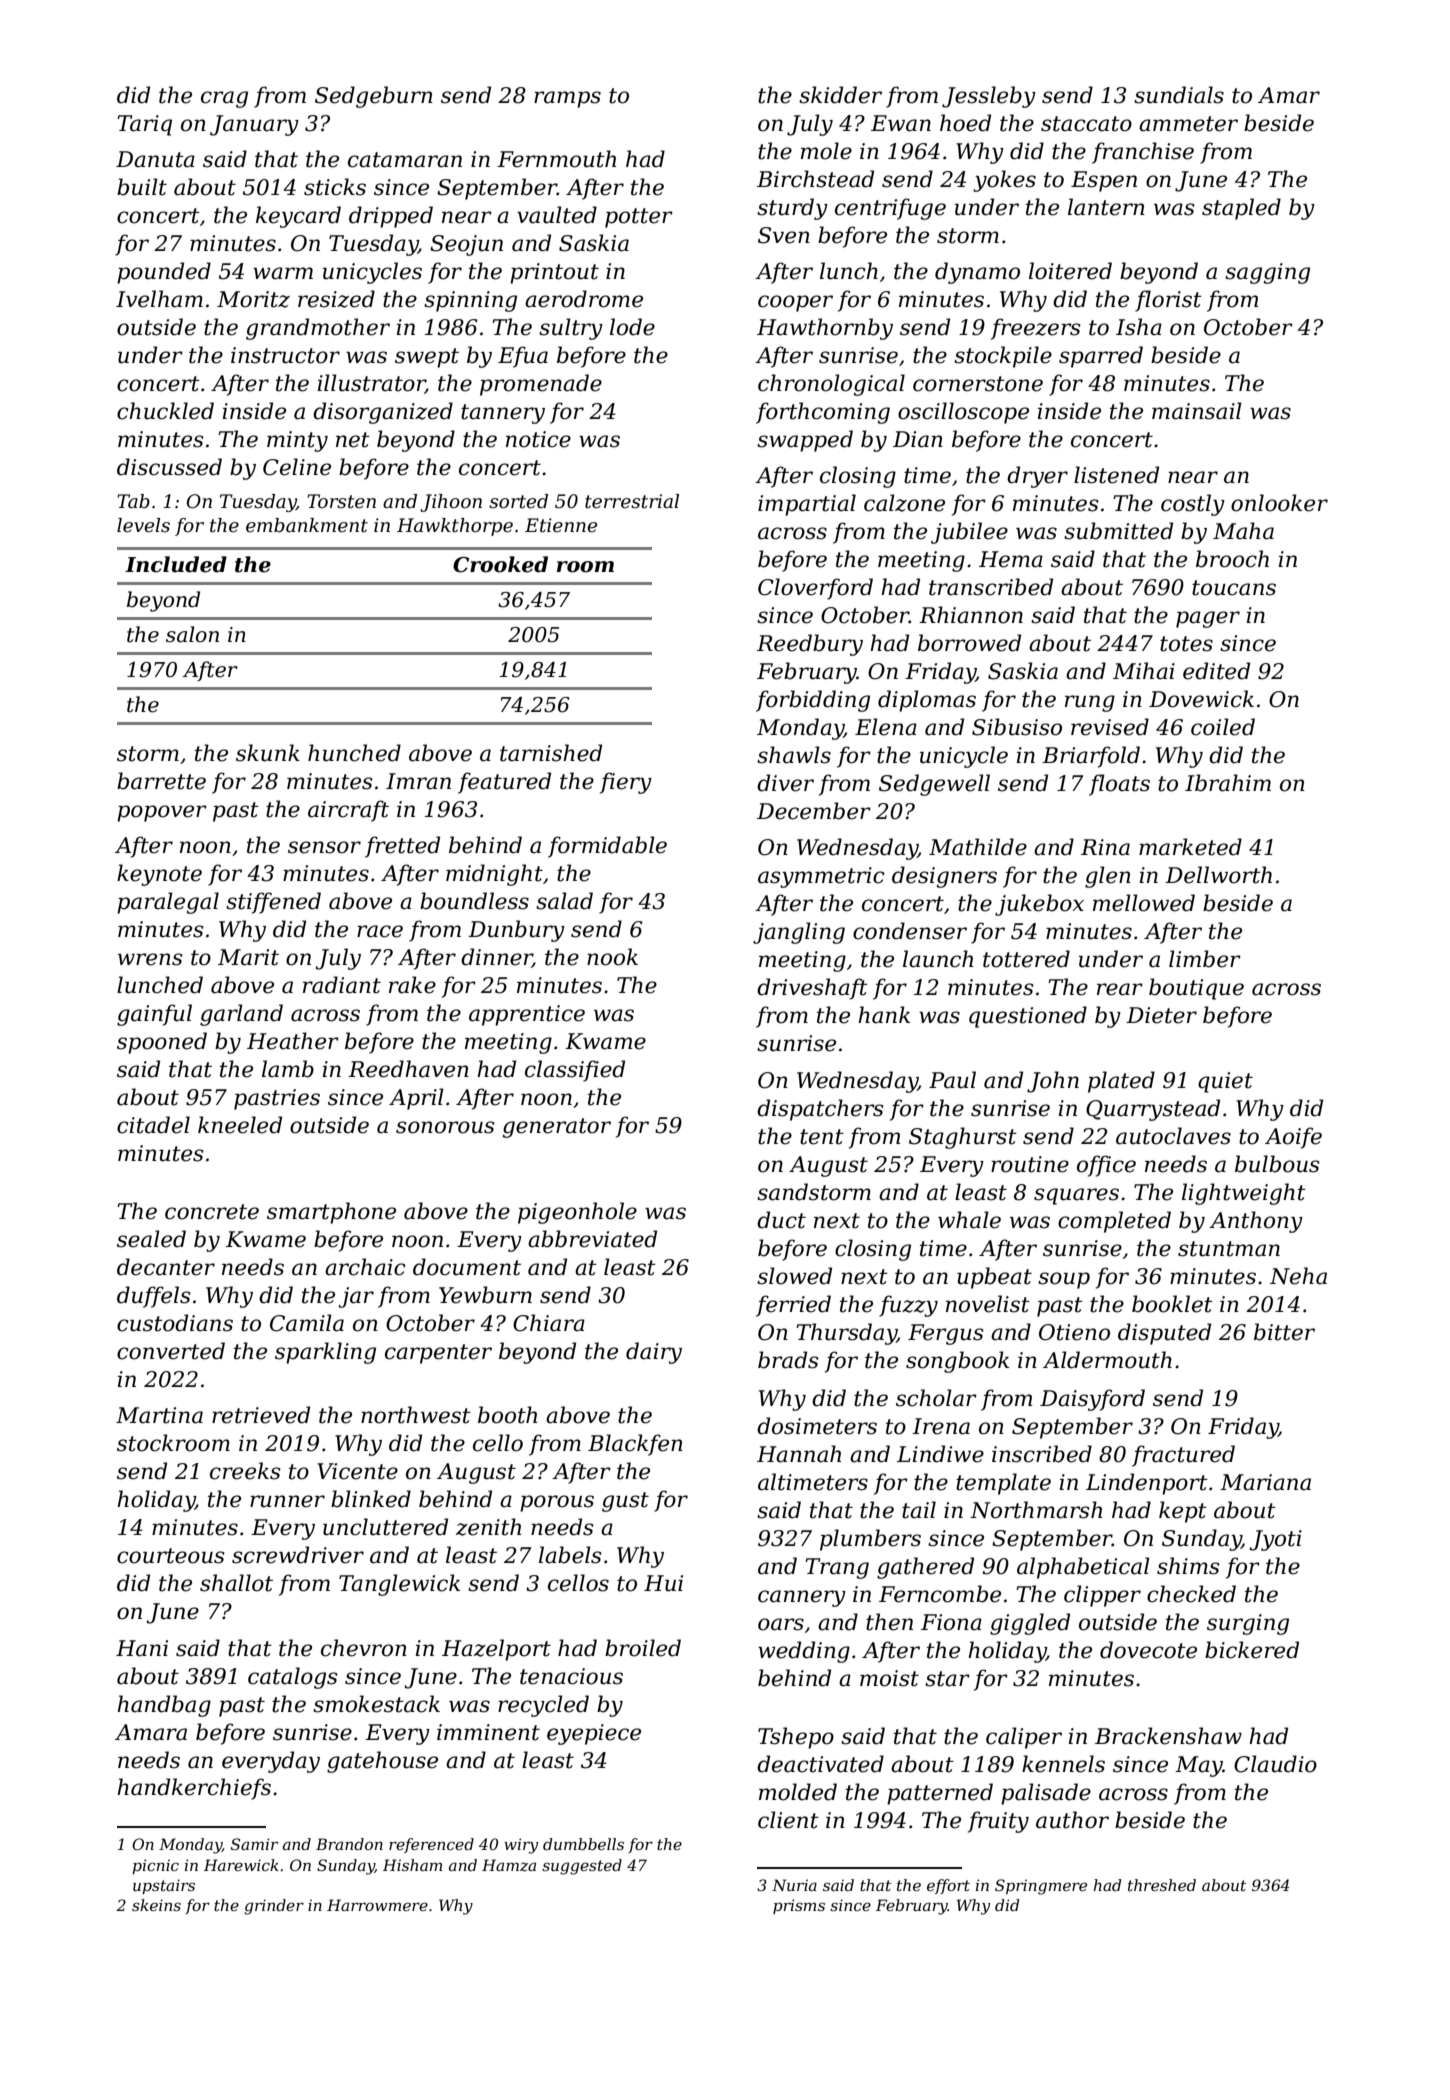 This image has width=1450, height=2100. Describe the element at coordinates (1036, 1510) in the image. I see `Northmarsh` at that location.
